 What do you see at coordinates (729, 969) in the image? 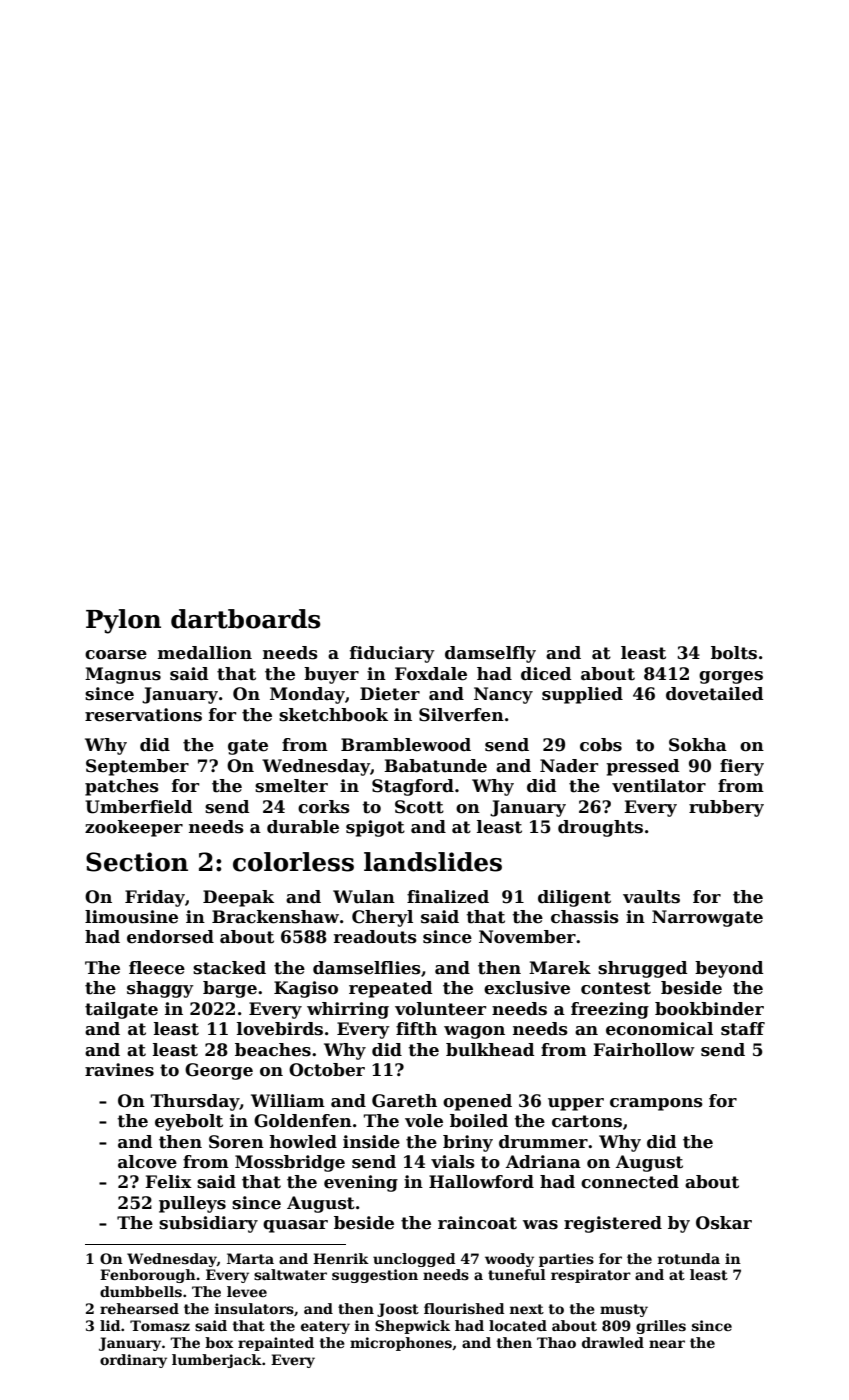
I see `beyond` at bounding box center [729, 969].
